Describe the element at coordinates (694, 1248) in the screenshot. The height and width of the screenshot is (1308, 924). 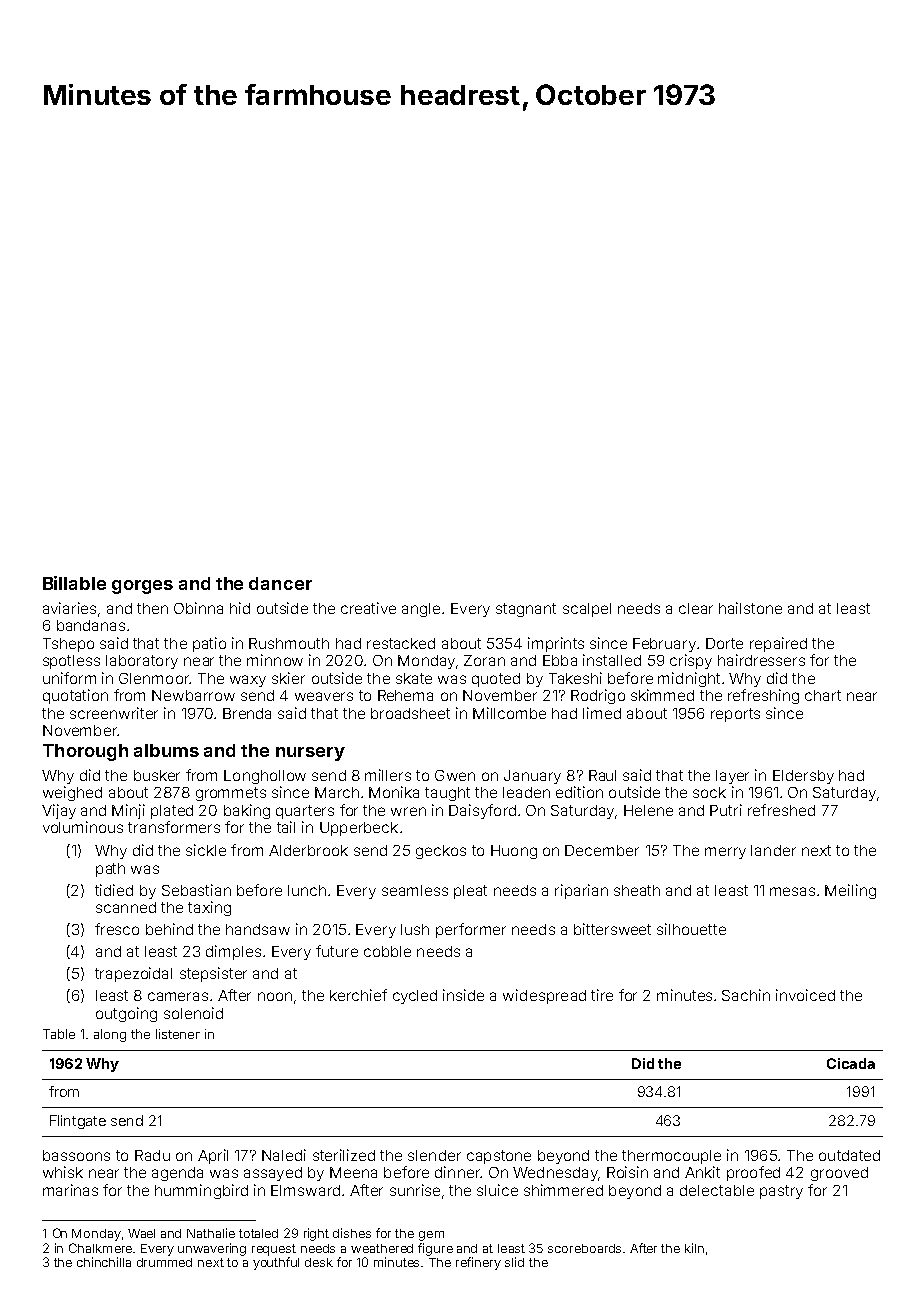
I see `kiln` at that location.
